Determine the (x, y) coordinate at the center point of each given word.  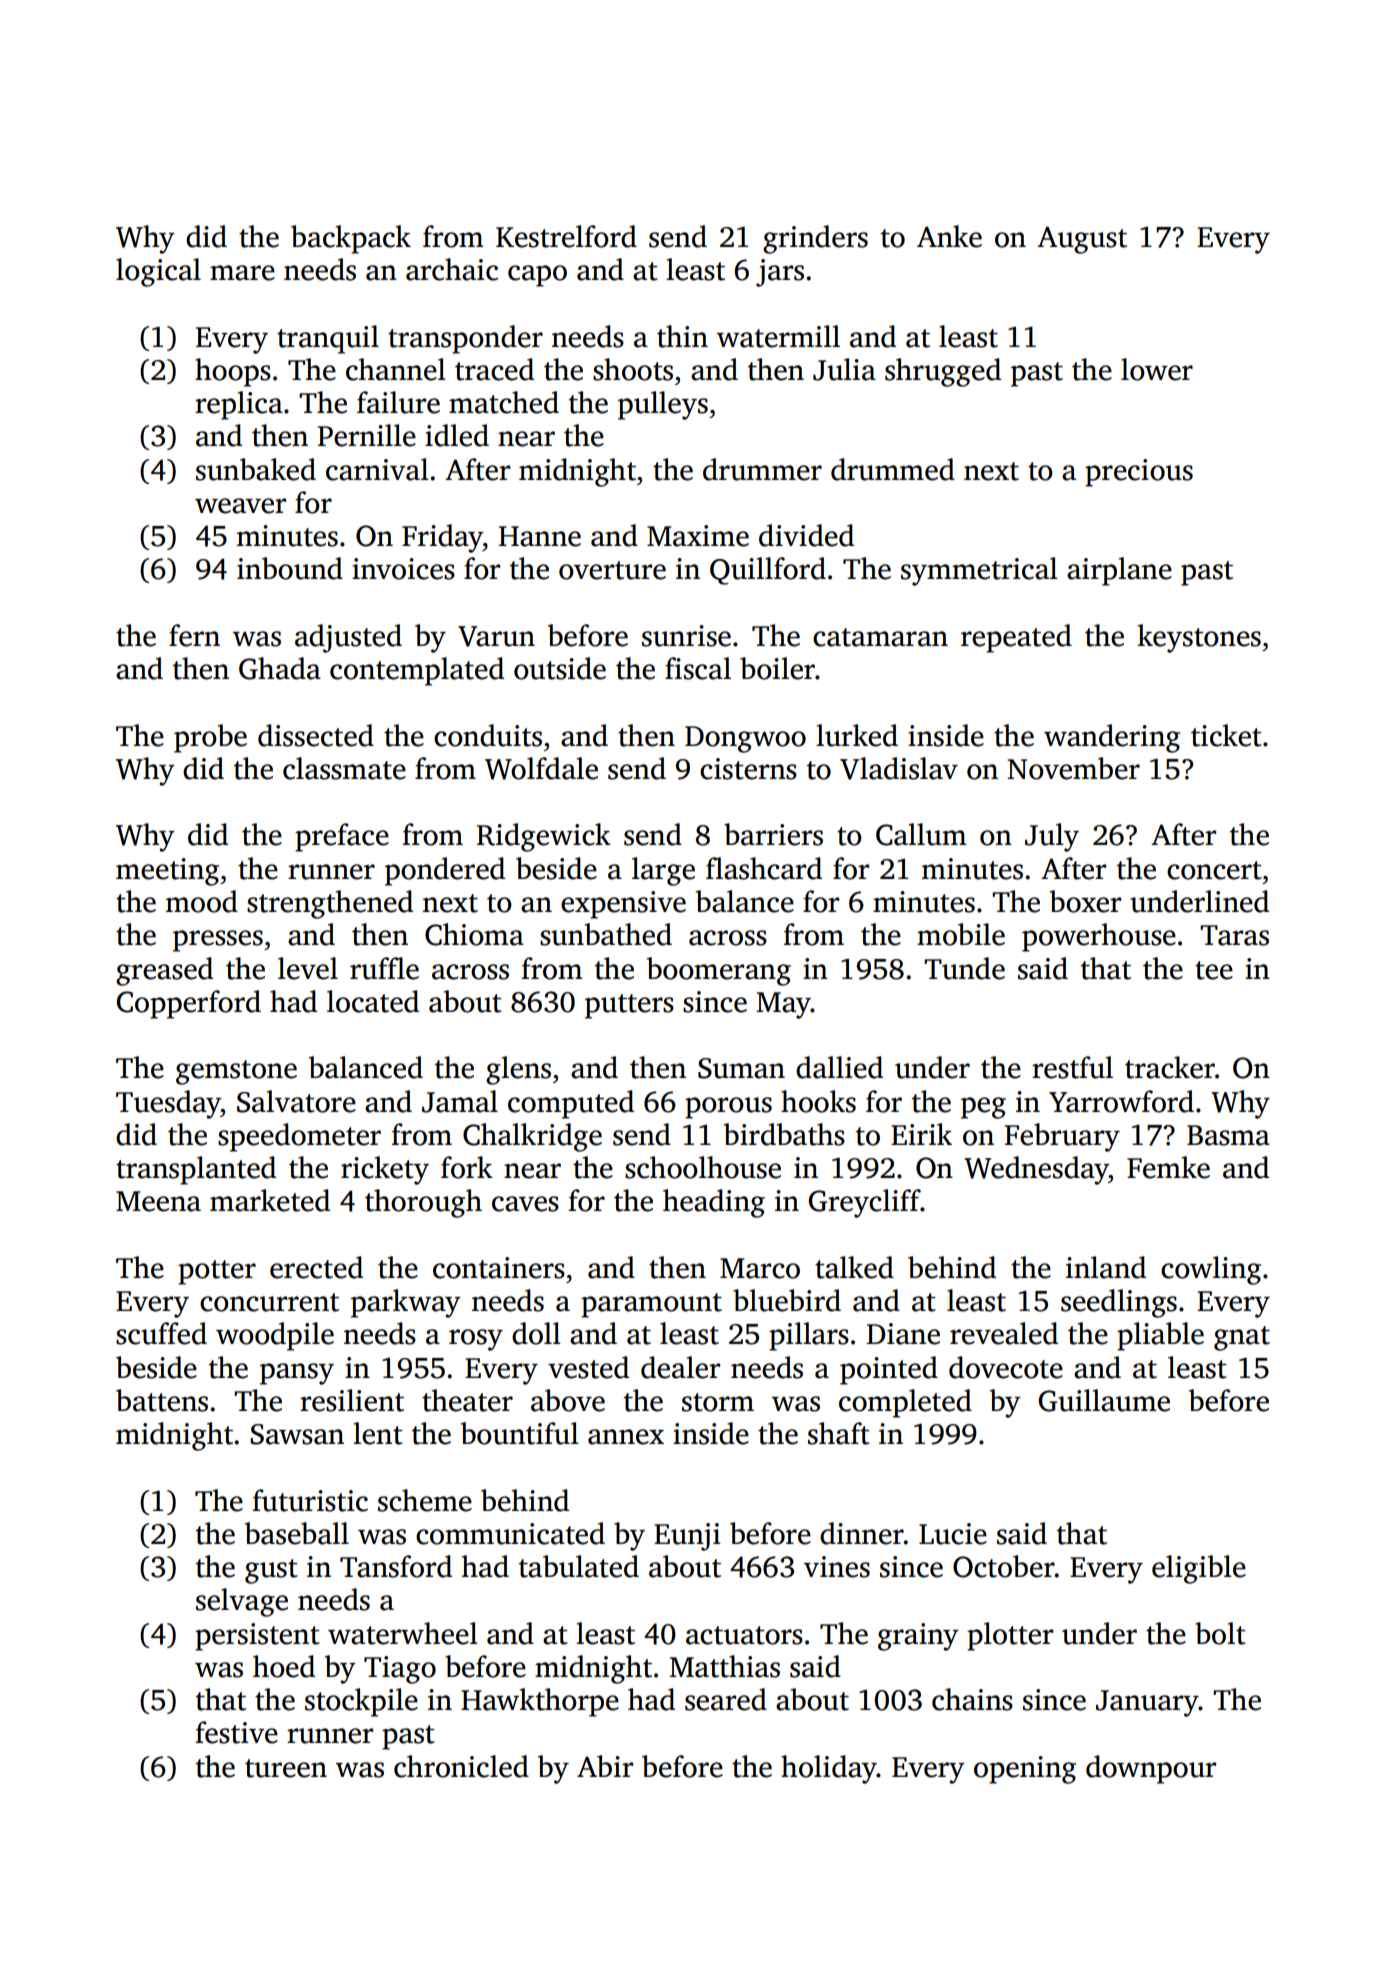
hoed (284, 1666)
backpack (351, 239)
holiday (829, 1769)
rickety (385, 1170)
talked (854, 1267)
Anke (949, 236)
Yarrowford (1121, 1101)
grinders (815, 239)
